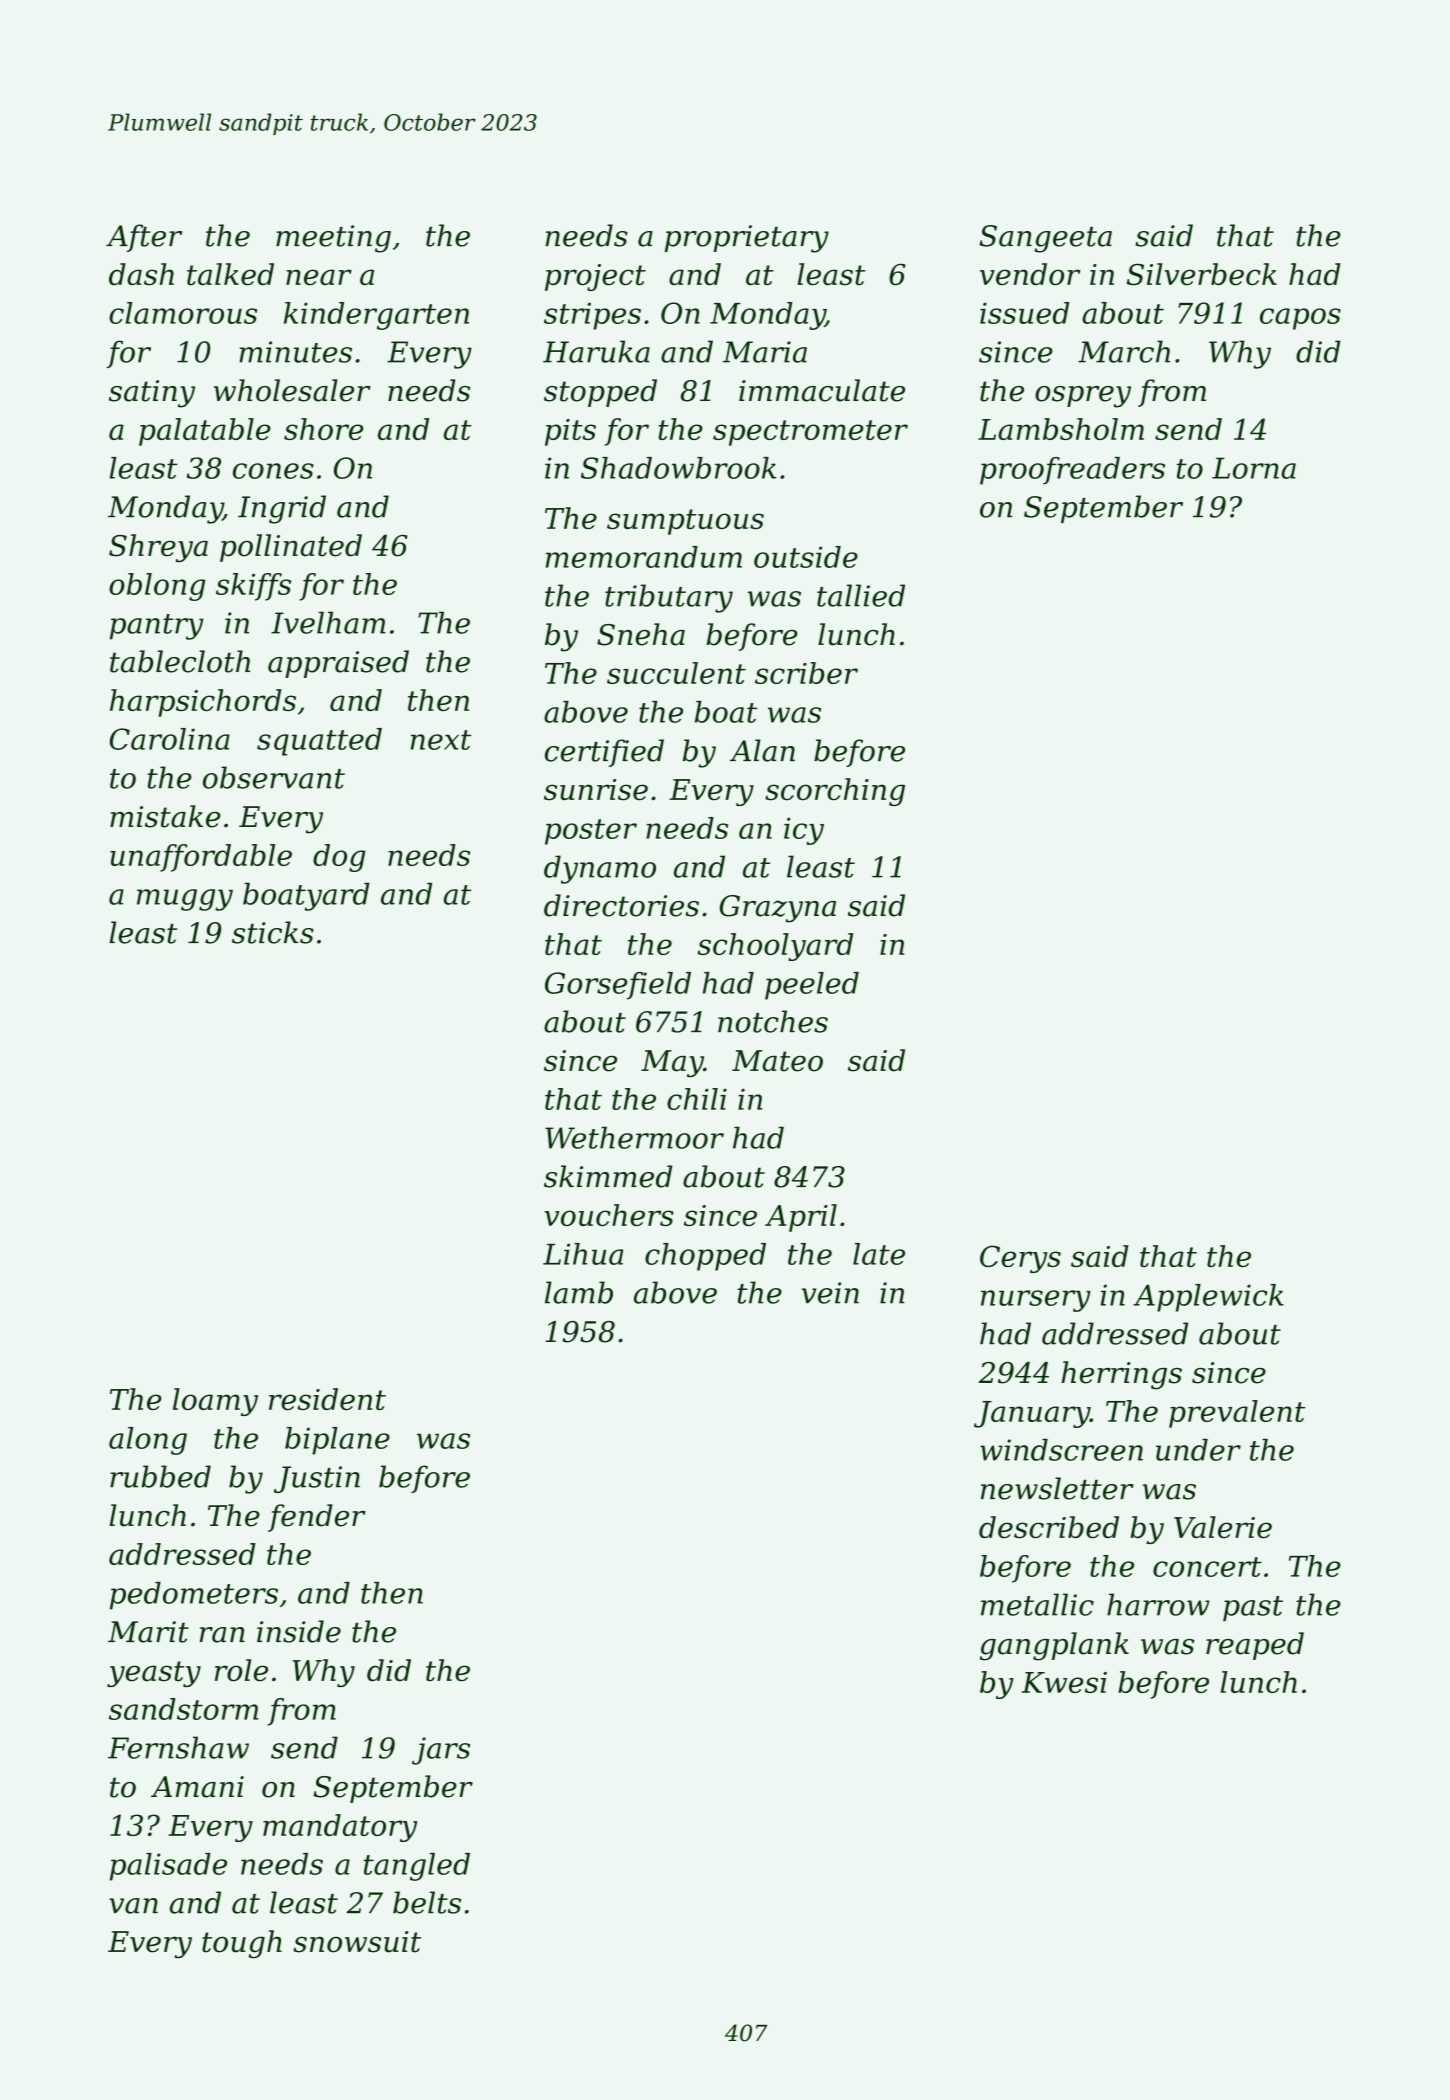 The height and width of the screenshot is (2100, 1450). What do you see at coordinates (427, 1902) in the screenshot?
I see `belts` at bounding box center [427, 1902].
